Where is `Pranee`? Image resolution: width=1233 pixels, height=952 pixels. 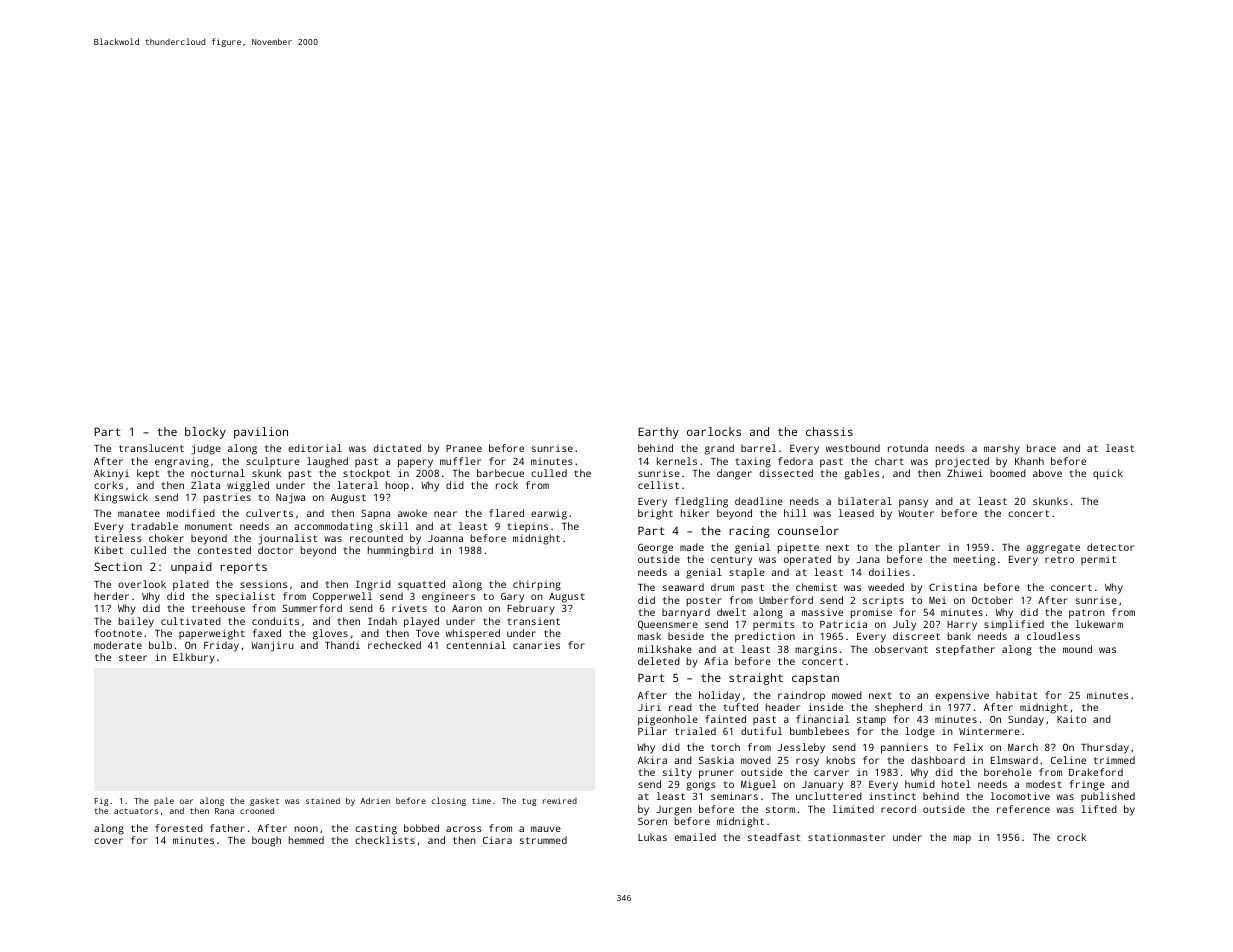
Pranee is located at coordinates (464, 448).
